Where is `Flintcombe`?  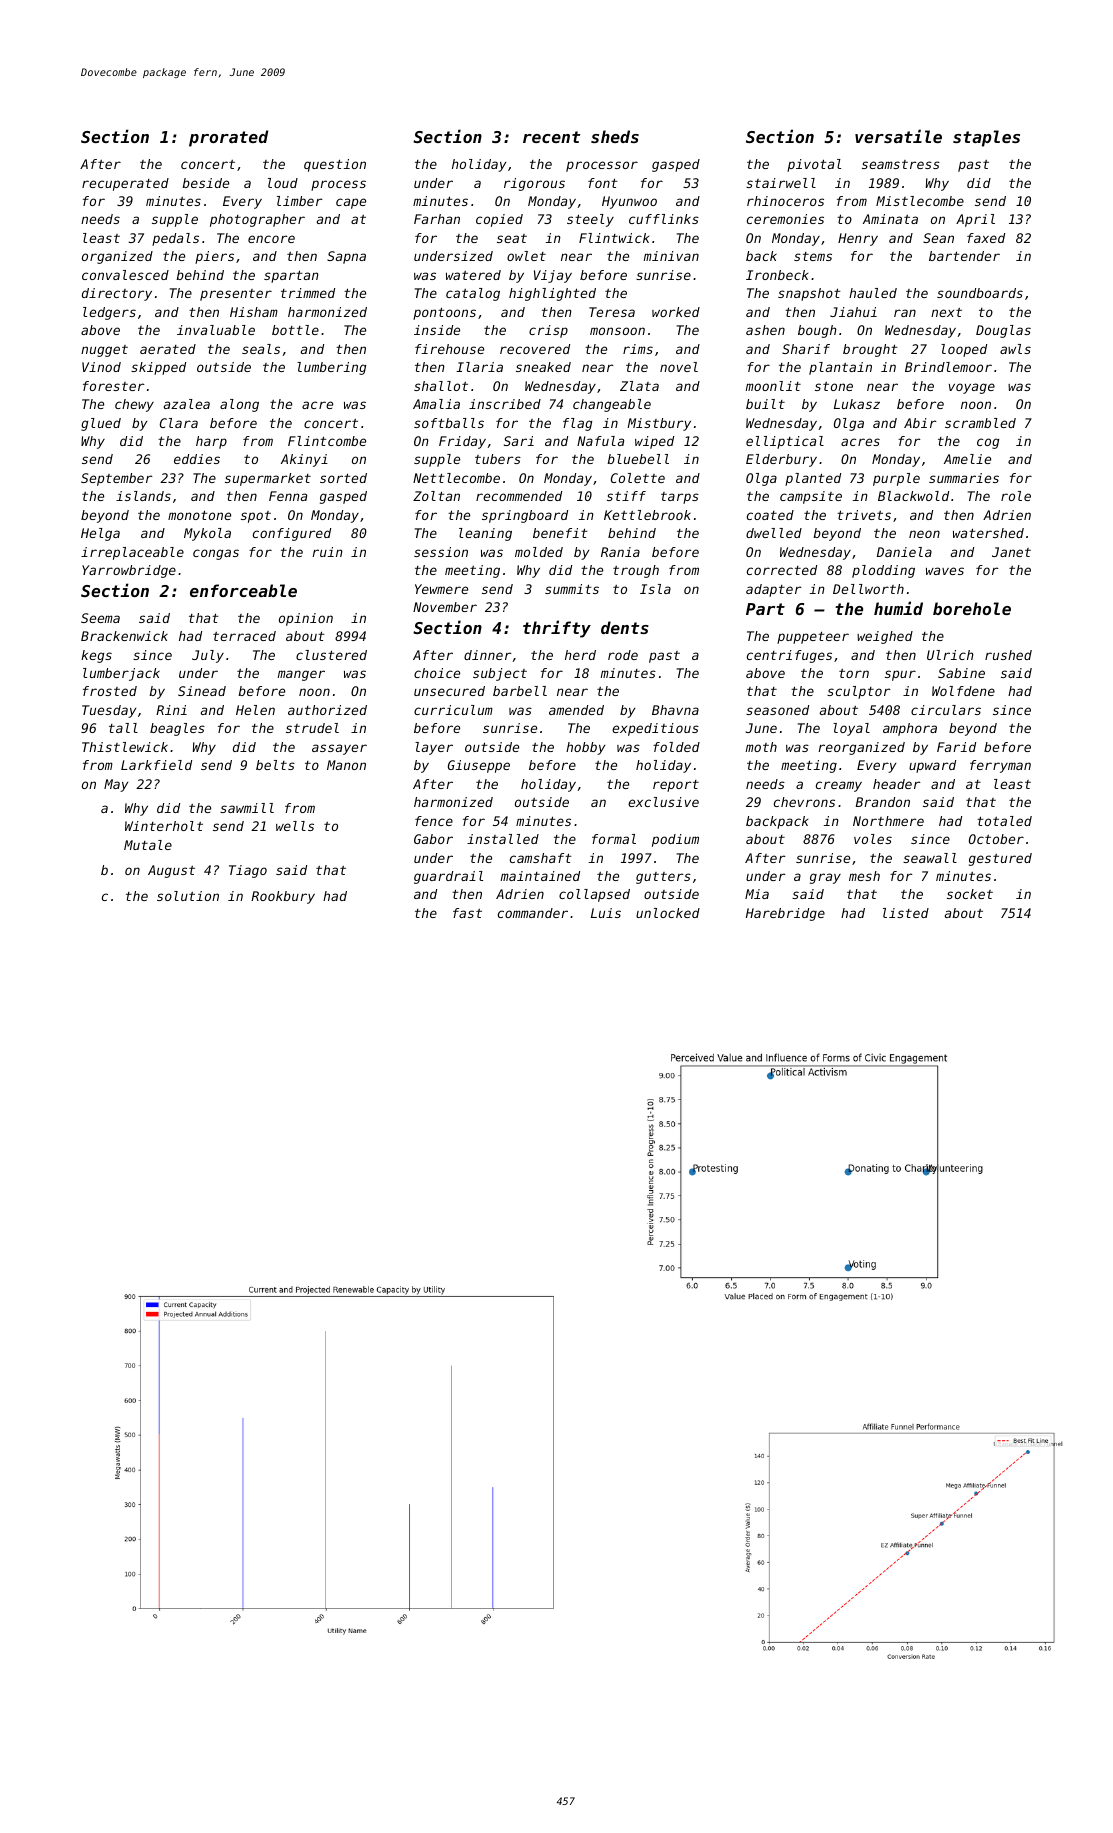
Flintcombe is located at coordinates (327, 441).
